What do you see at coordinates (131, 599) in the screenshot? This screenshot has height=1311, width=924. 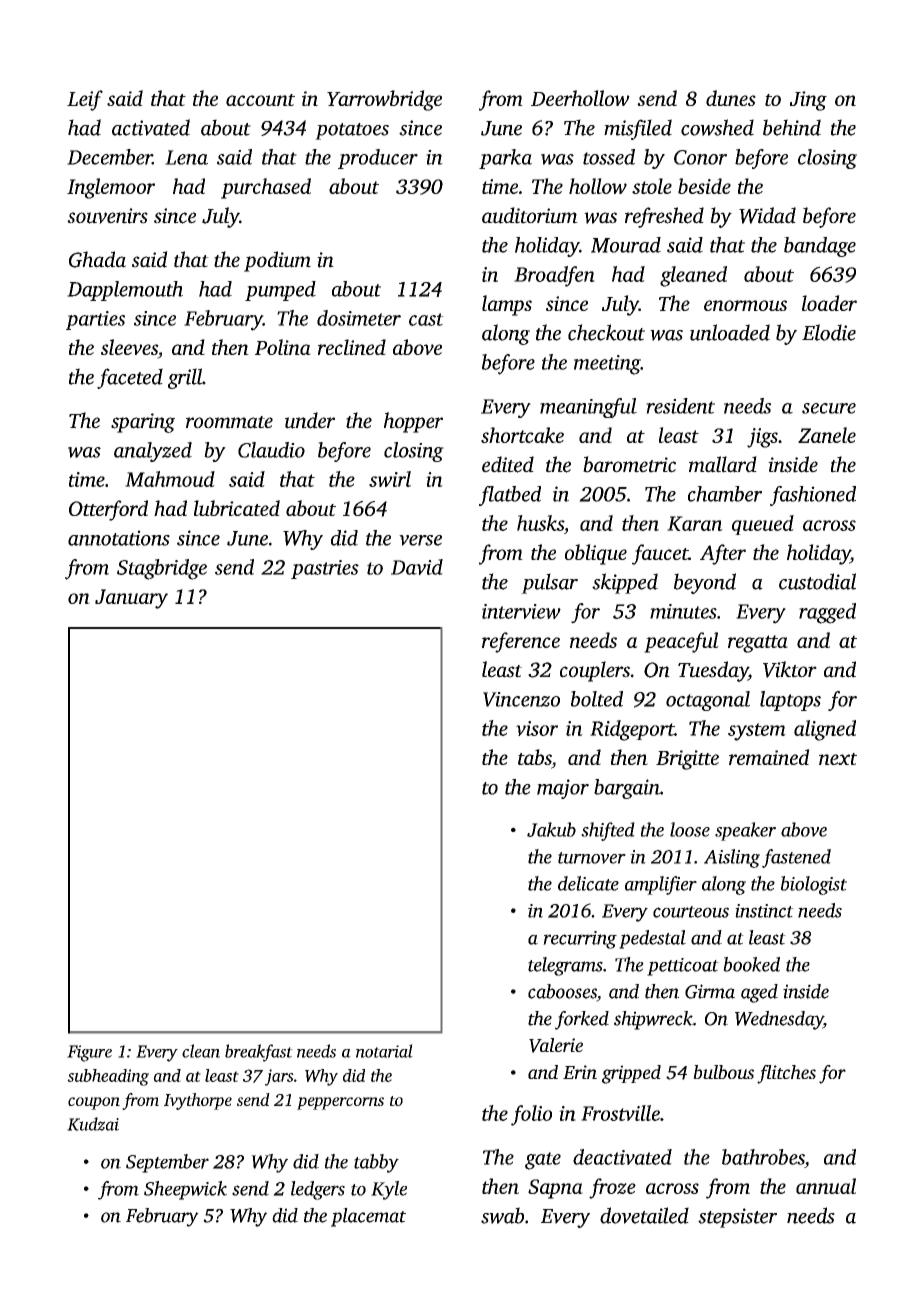 I see `January` at bounding box center [131, 599].
